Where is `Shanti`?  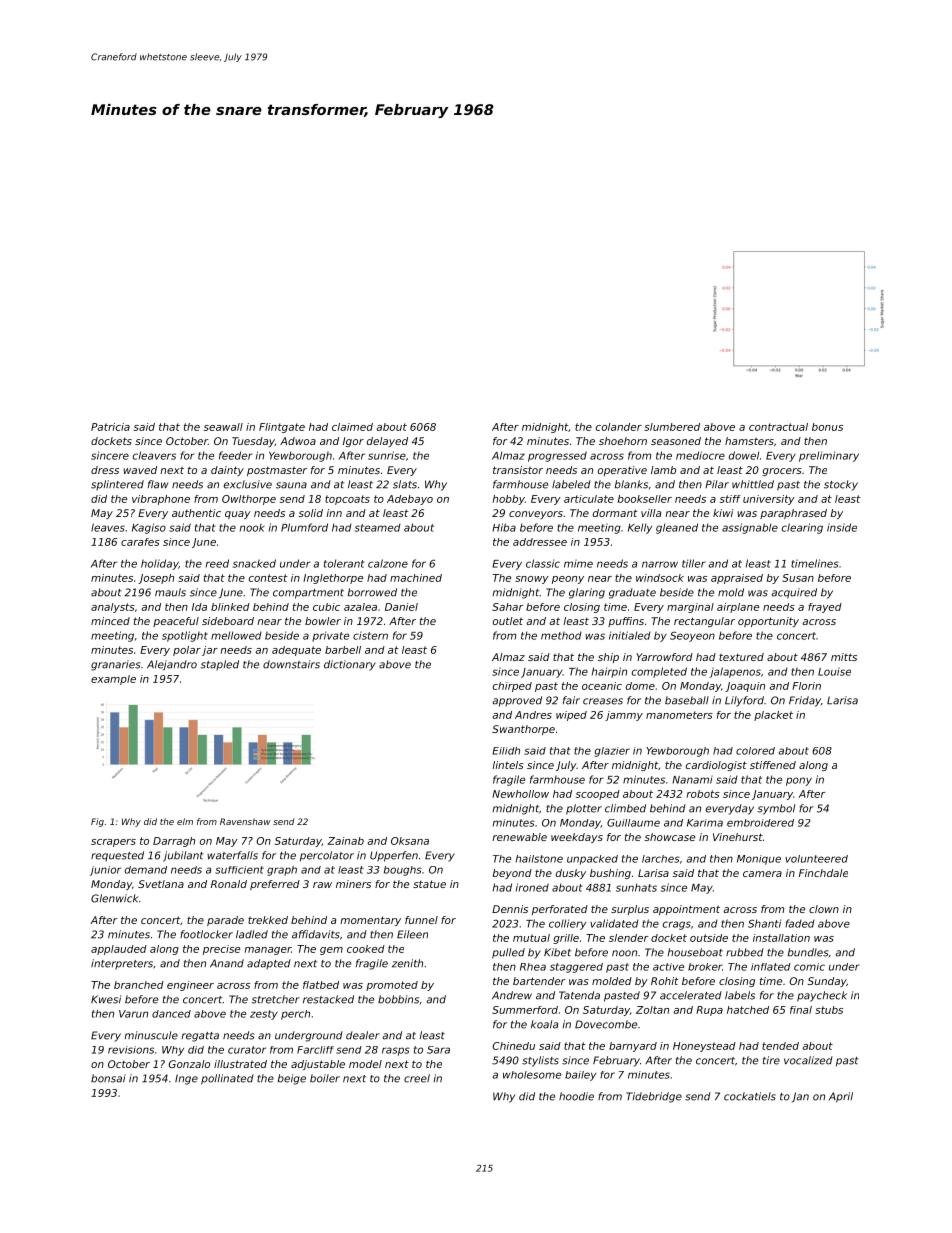
Shanti is located at coordinates (764, 923).
